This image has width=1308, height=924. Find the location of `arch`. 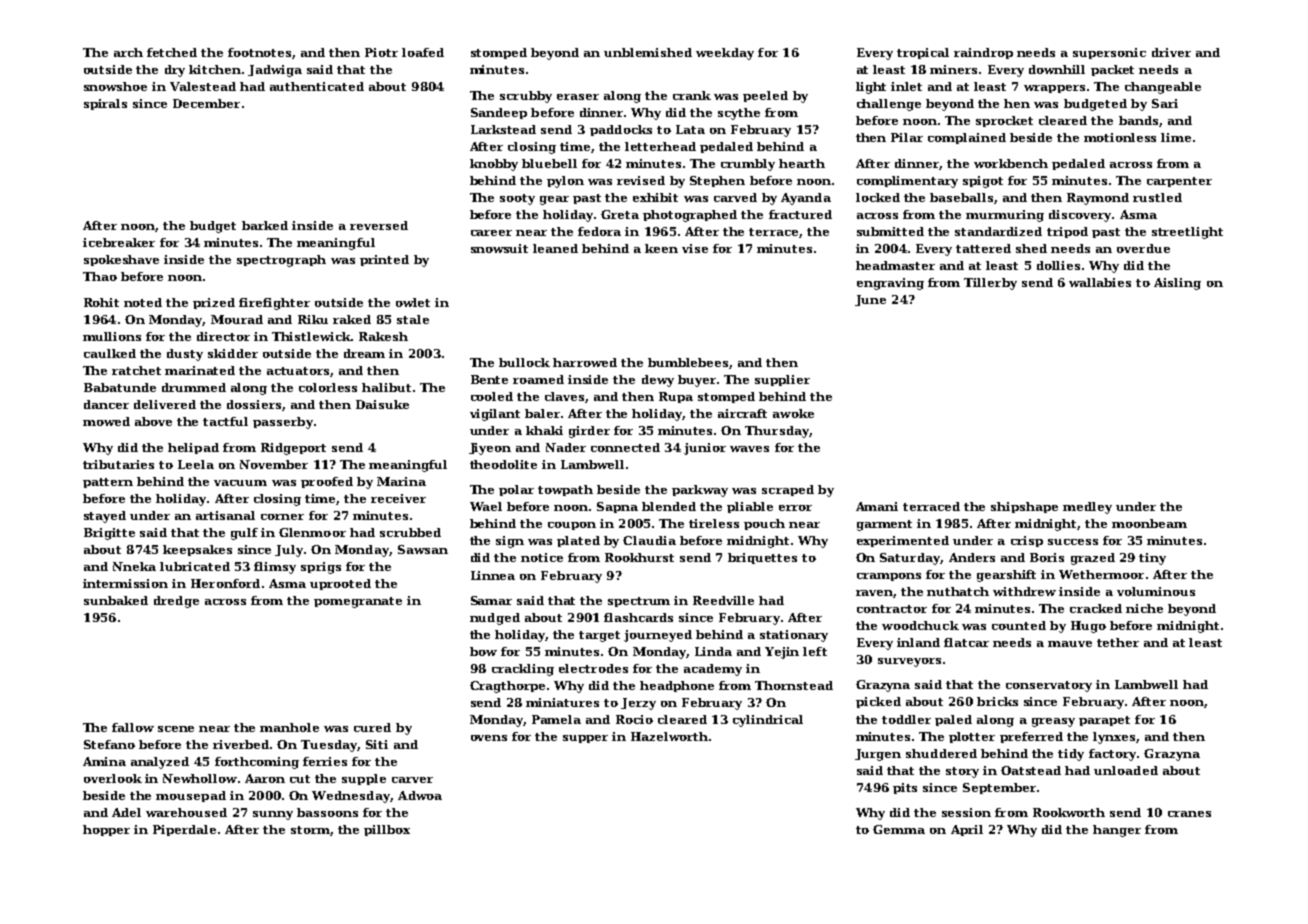

arch is located at coordinates (128, 52).
